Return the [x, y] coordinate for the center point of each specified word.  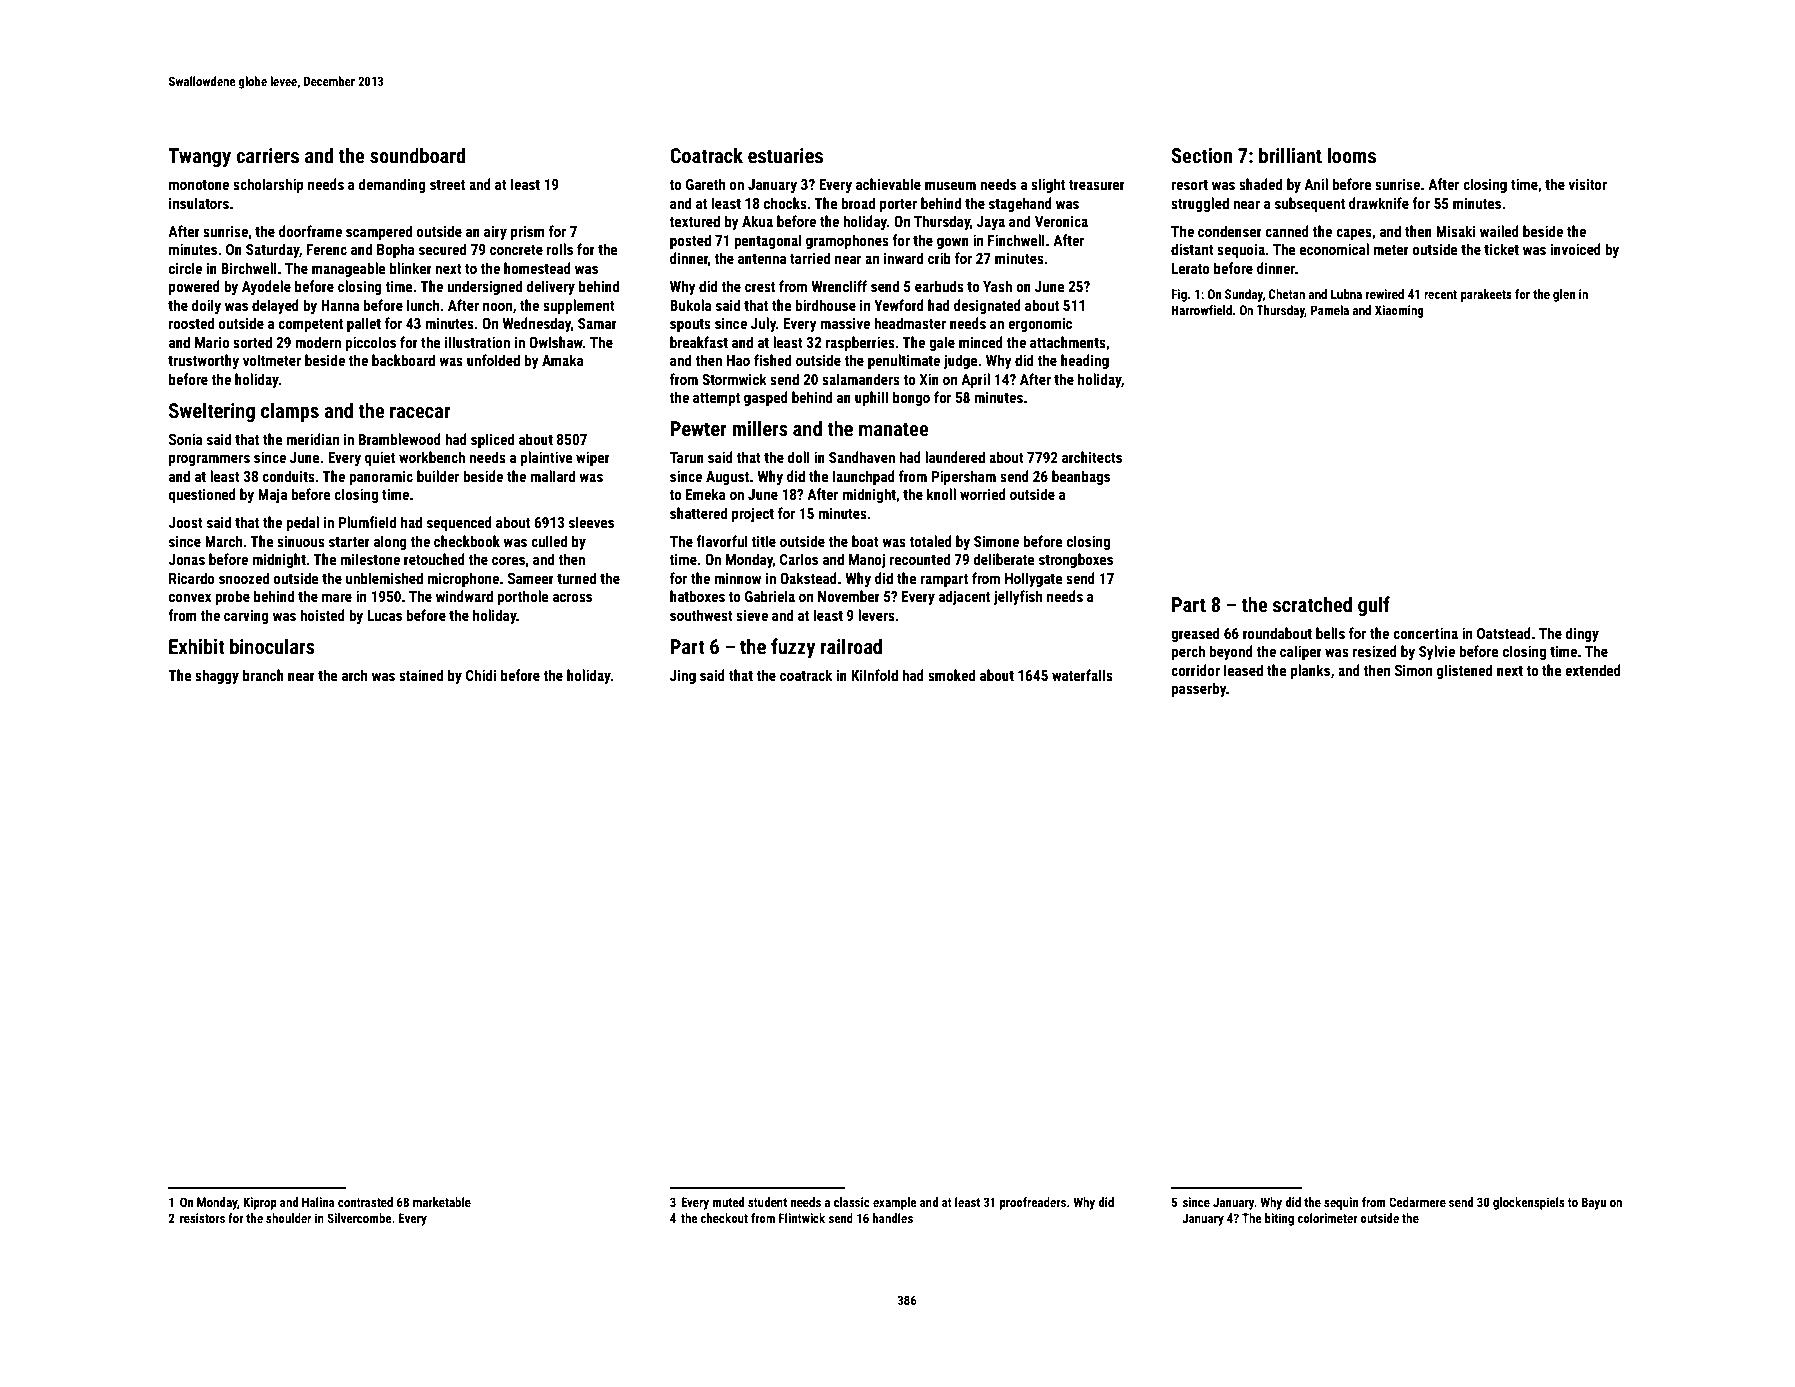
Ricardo [192, 578]
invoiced [1576, 249]
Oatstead [1504, 633]
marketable [442, 1202]
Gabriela [770, 596]
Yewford [899, 305]
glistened [1464, 671]
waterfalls [1082, 675]
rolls [560, 249]
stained [421, 675]
